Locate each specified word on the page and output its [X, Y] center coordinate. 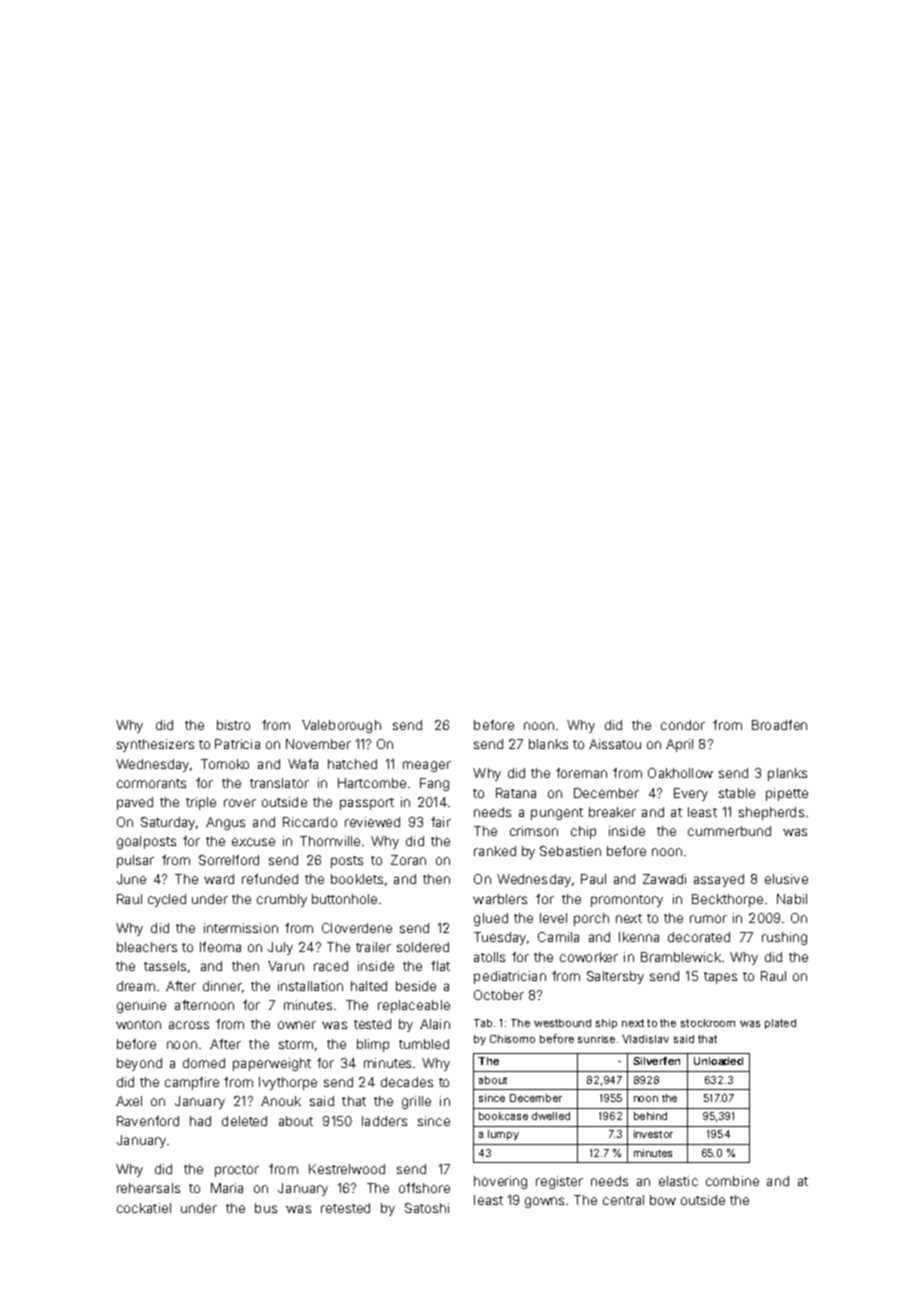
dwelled [551, 1116]
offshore [424, 1188]
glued [491, 919]
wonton [138, 1024]
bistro [233, 725]
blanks [548, 744]
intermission [241, 928]
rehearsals [148, 1188]
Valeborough [341, 726]
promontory [627, 901]
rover [240, 803]
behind [650, 1116]
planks [787, 774]
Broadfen [779, 725]
